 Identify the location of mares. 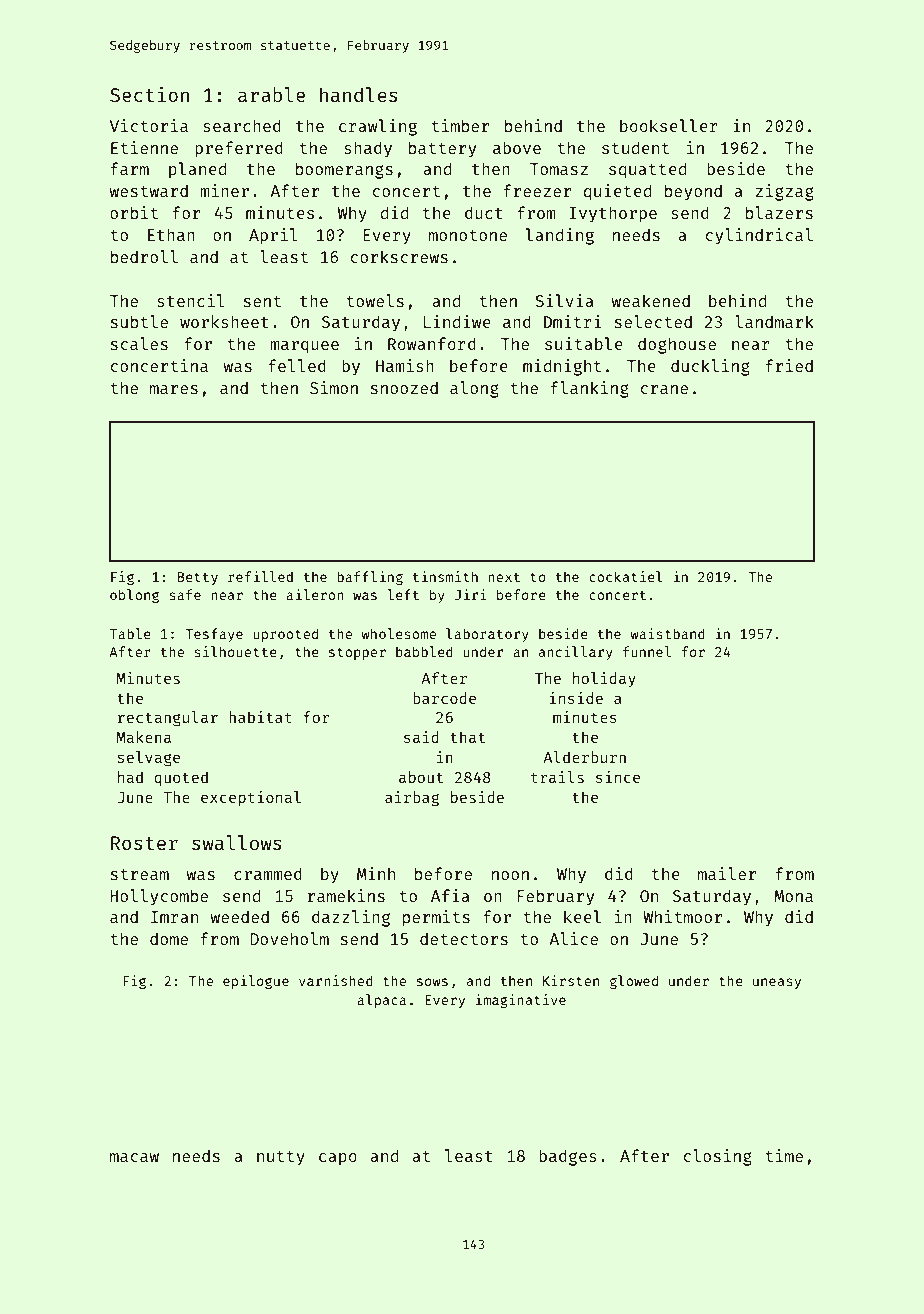
(174, 389).
